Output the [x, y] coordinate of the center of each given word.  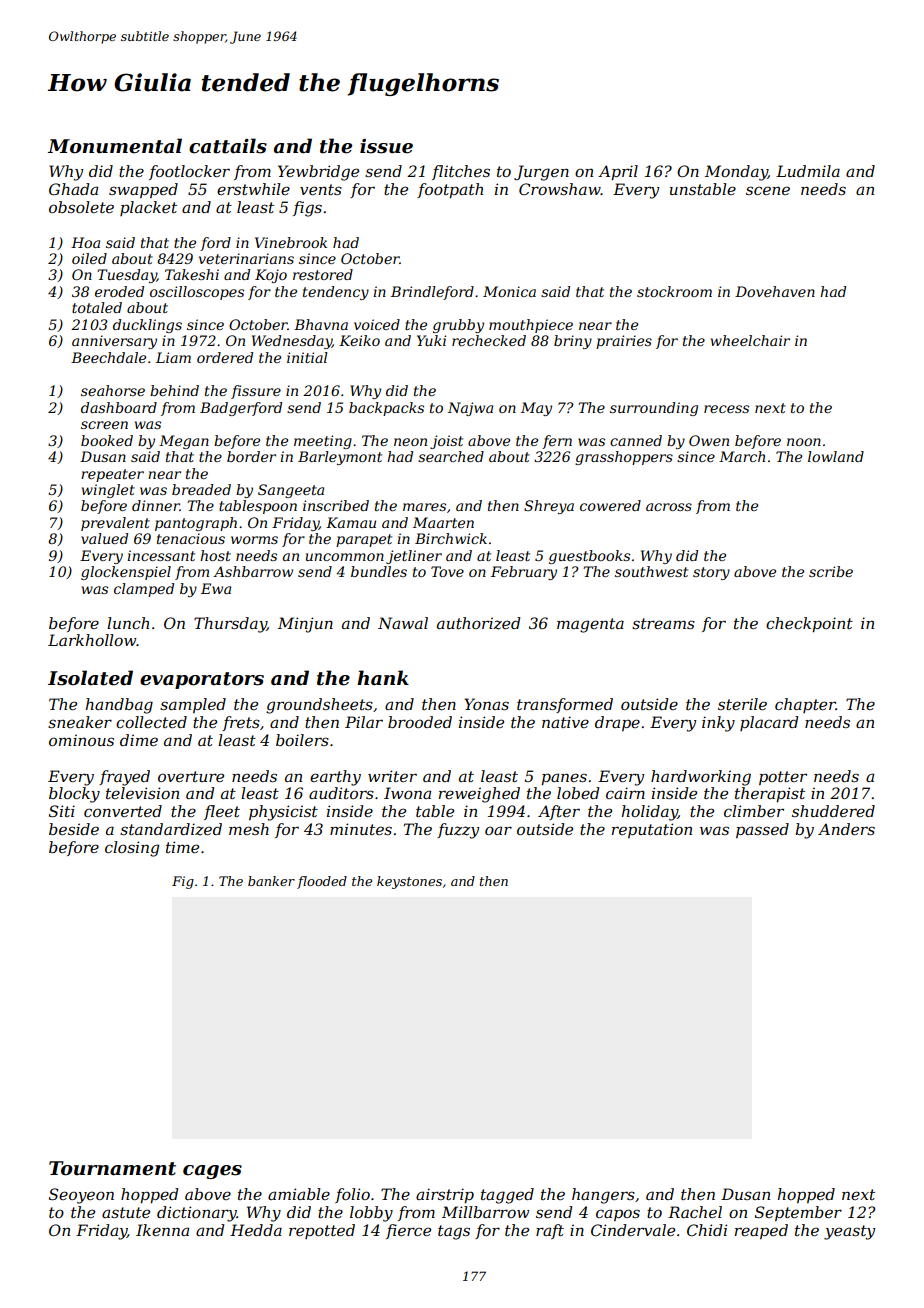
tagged [507, 1196]
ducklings [147, 326]
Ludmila [808, 171]
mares [424, 507]
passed [762, 830]
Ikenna [162, 1230]
